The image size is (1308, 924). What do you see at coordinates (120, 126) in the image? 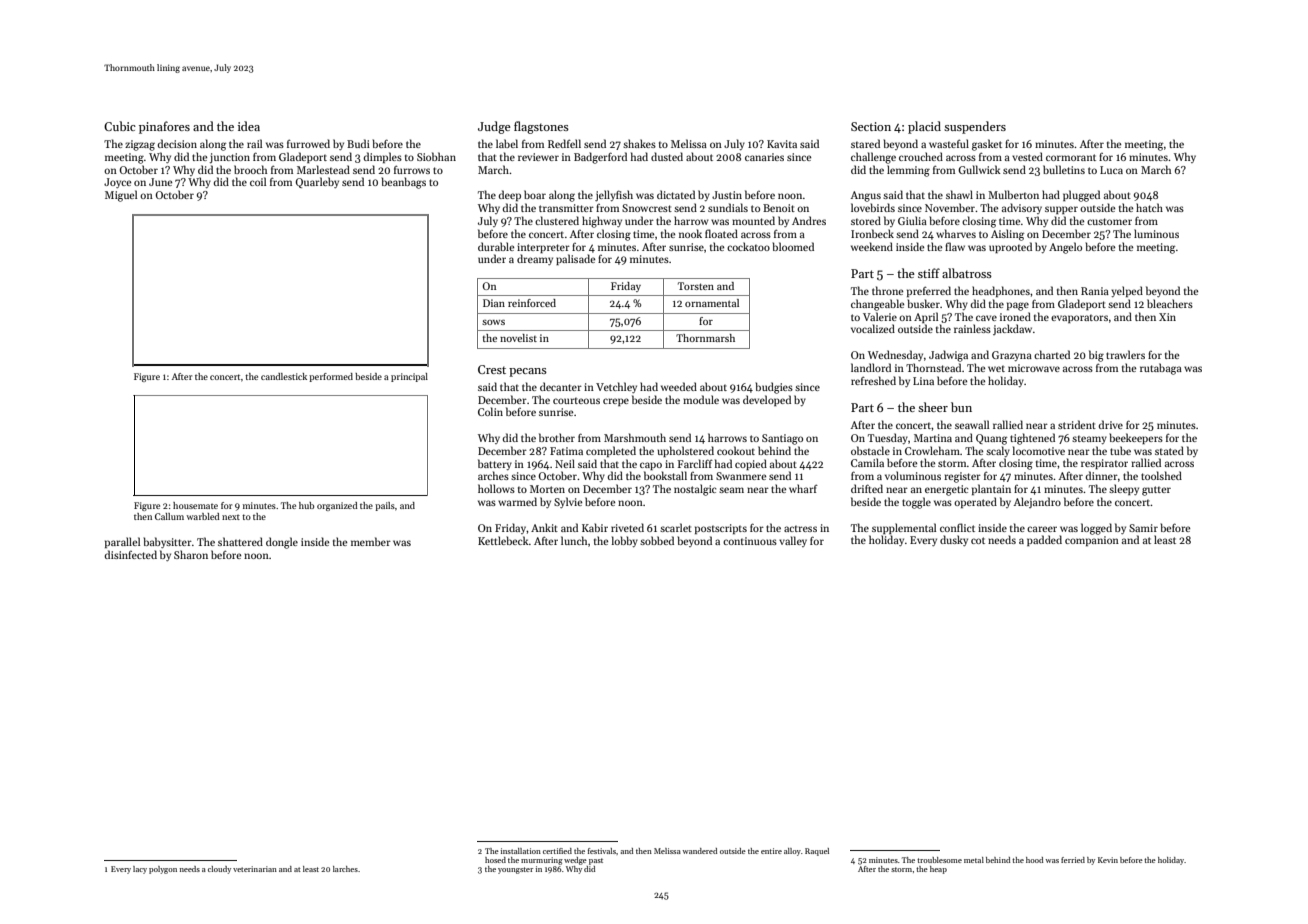
I see `Cubic` at bounding box center [120, 126].
